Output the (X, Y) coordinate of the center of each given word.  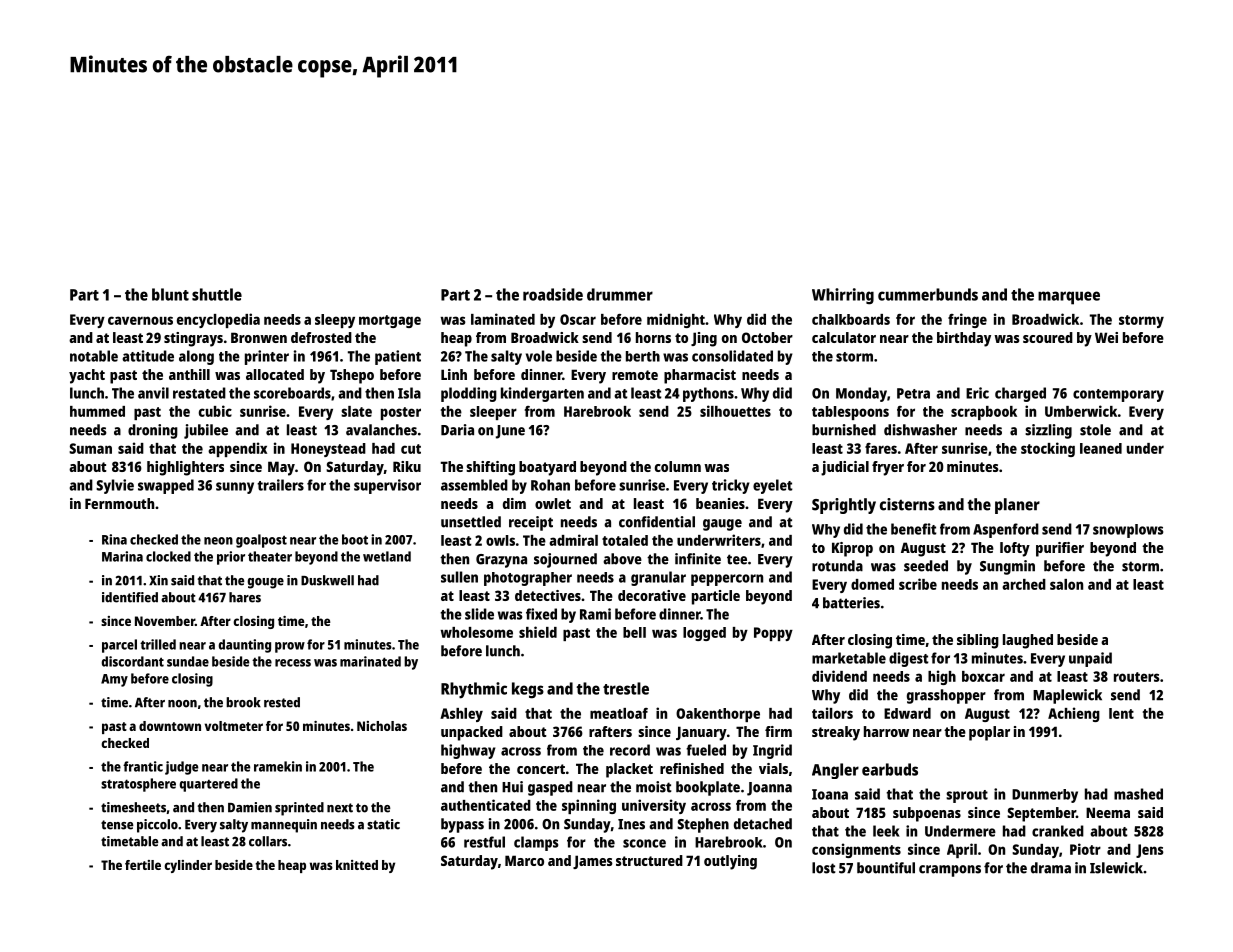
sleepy (335, 321)
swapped (166, 486)
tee (737, 559)
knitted (357, 865)
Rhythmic (474, 690)
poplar (989, 733)
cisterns (907, 504)
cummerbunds (928, 294)
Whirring (843, 296)
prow (290, 647)
